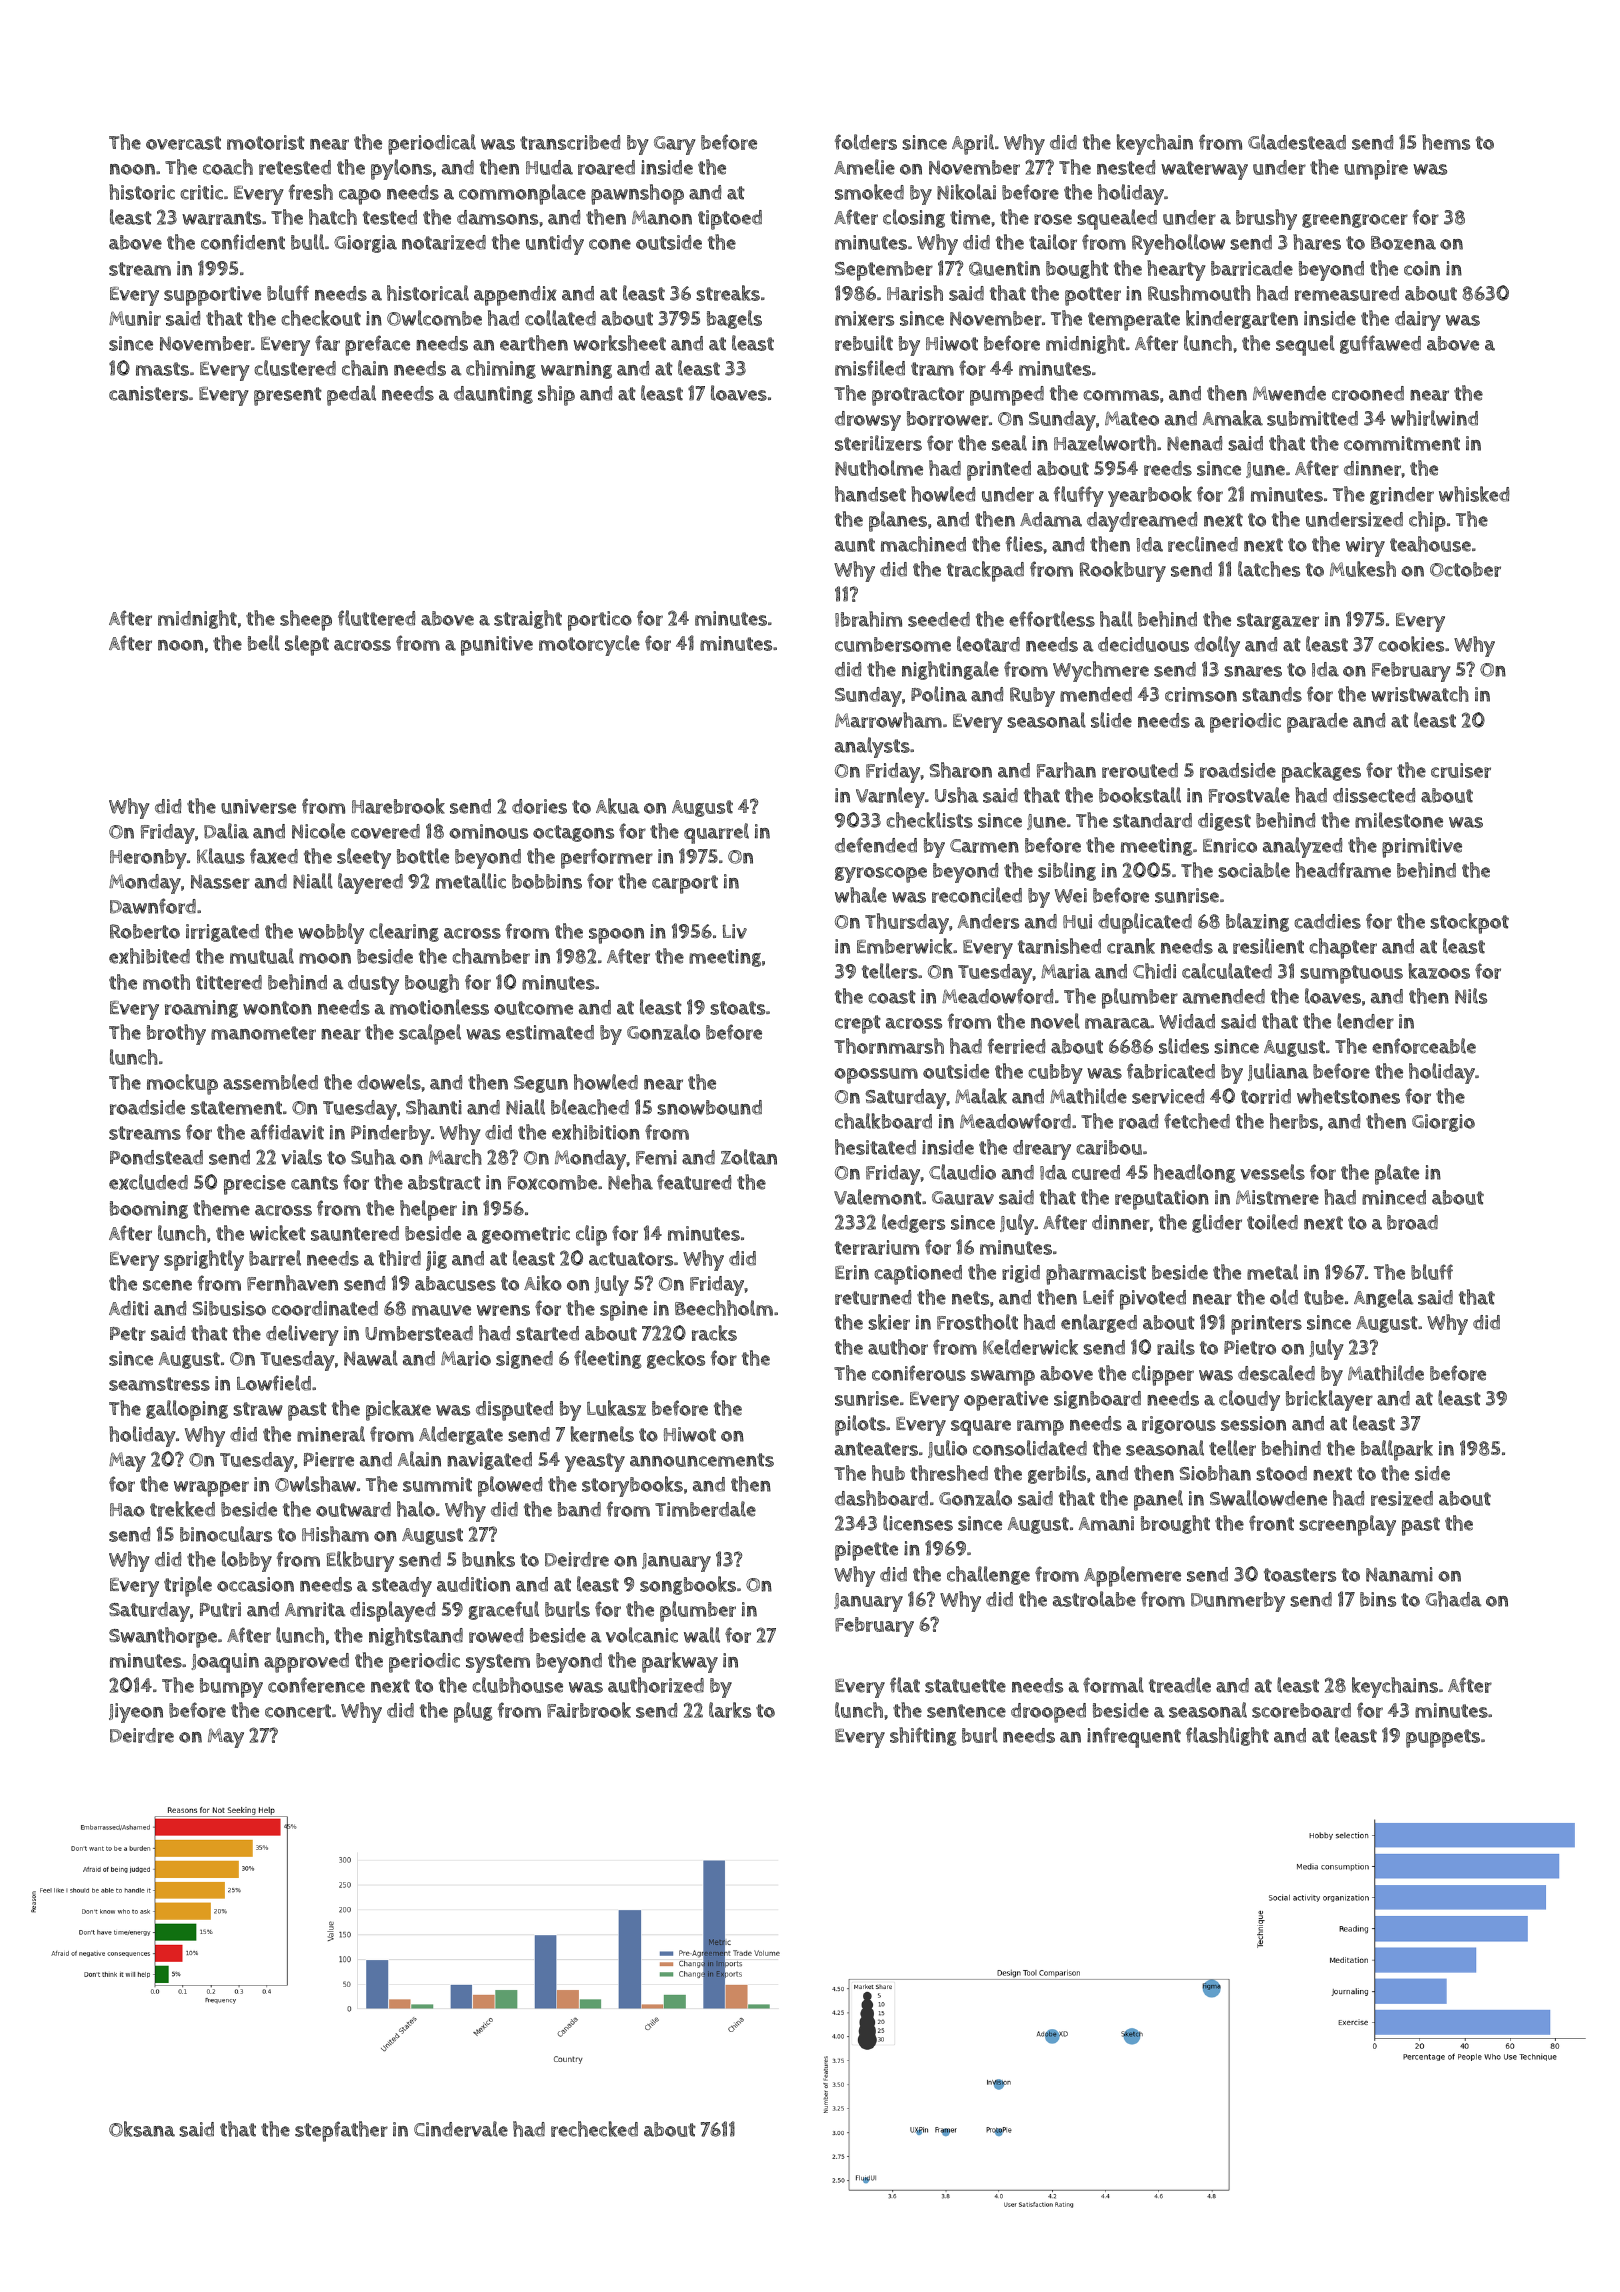  I want to click on Cindervale, so click(461, 2129).
